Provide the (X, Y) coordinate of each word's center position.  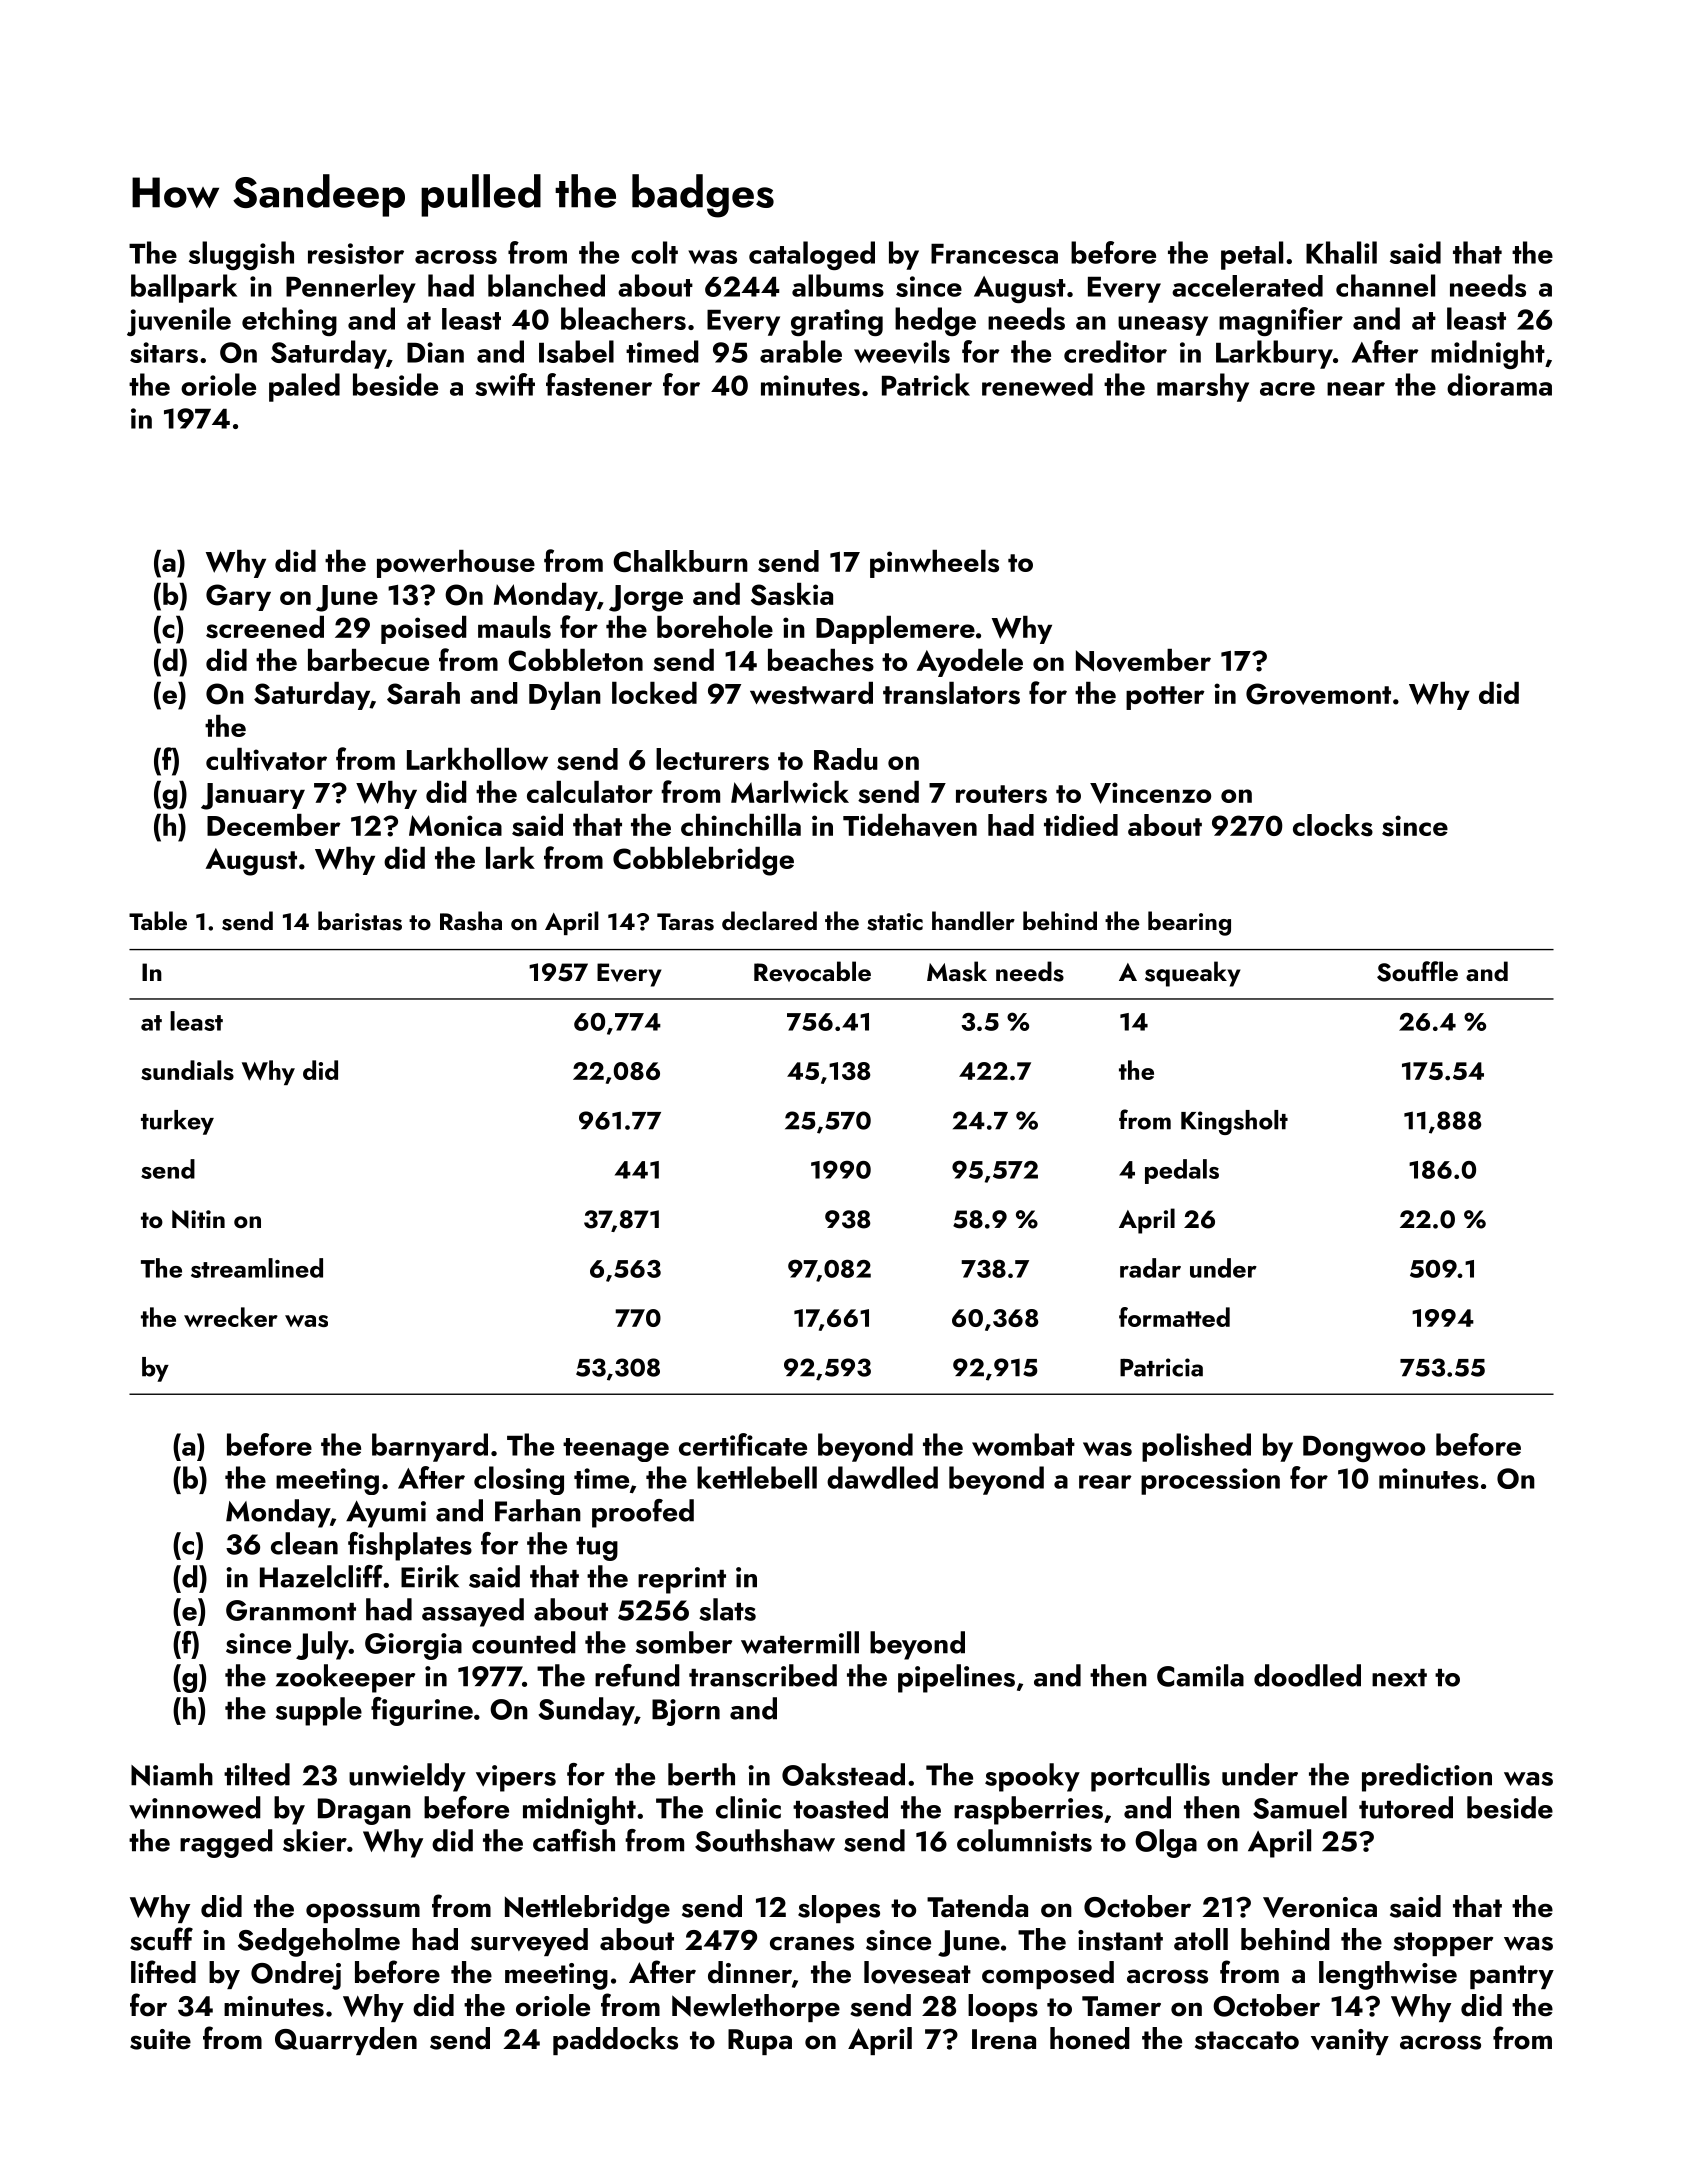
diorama (1499, 384)
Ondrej (296, 1975)
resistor (356, 253)
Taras (685, 922)
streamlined (257, 1268)
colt (654, 252)
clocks (1333, 825)
